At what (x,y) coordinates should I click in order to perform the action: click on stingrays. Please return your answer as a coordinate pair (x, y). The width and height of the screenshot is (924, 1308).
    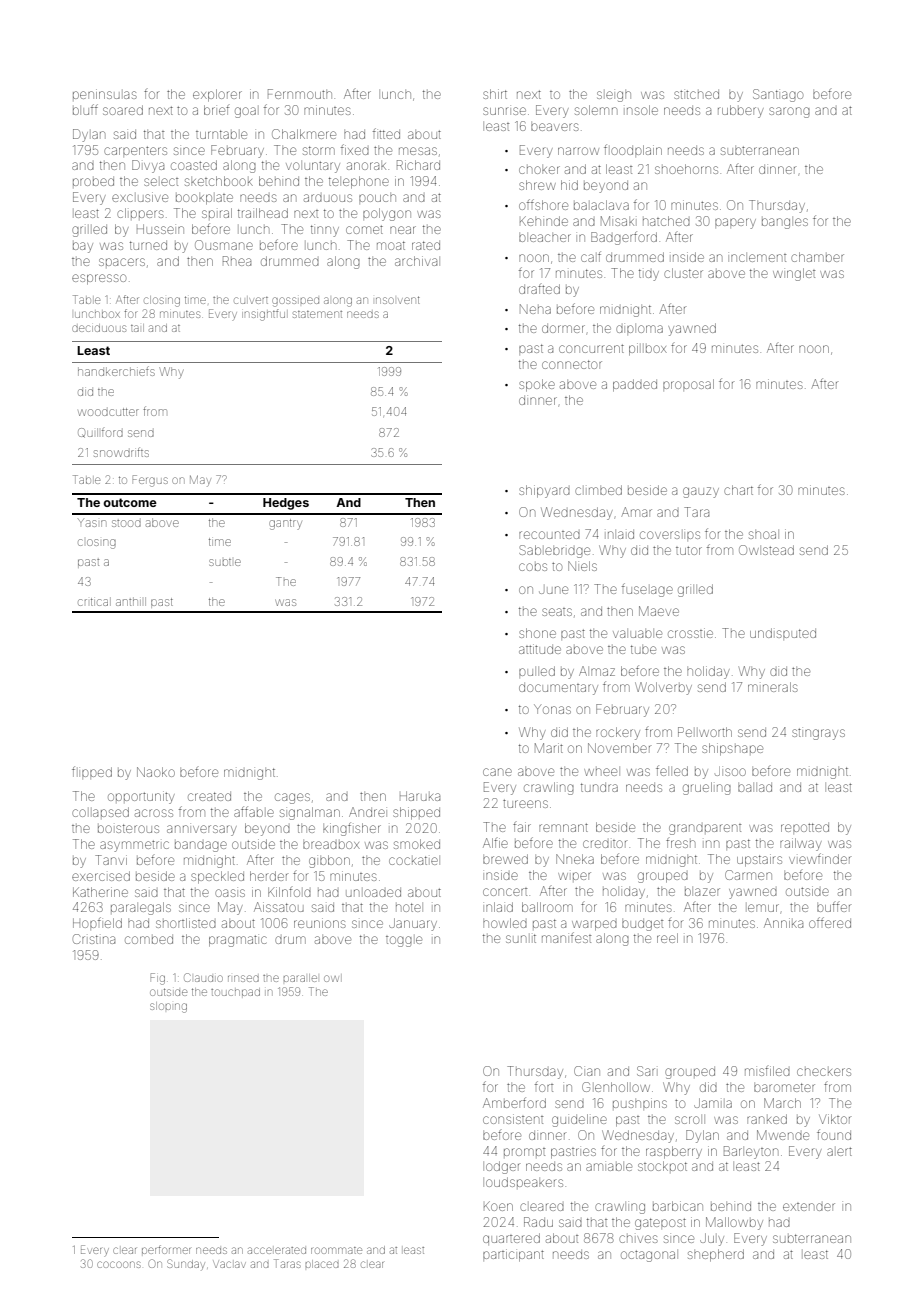
    Looking at the image, I should click on (818, 734).
